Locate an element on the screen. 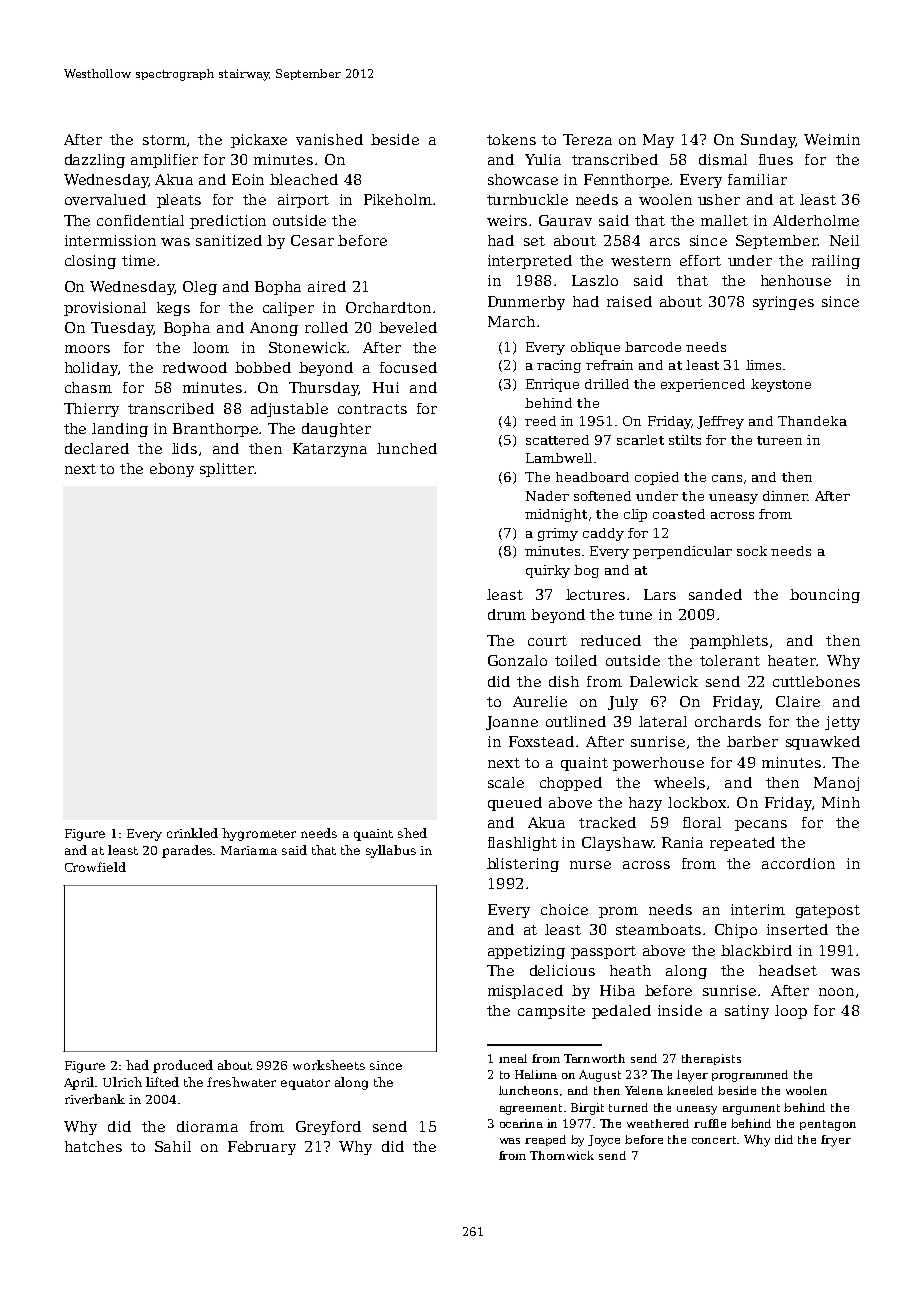 The height and width of the screenshot is (1311, 924). syringes is located at coordinates (783, 303).
